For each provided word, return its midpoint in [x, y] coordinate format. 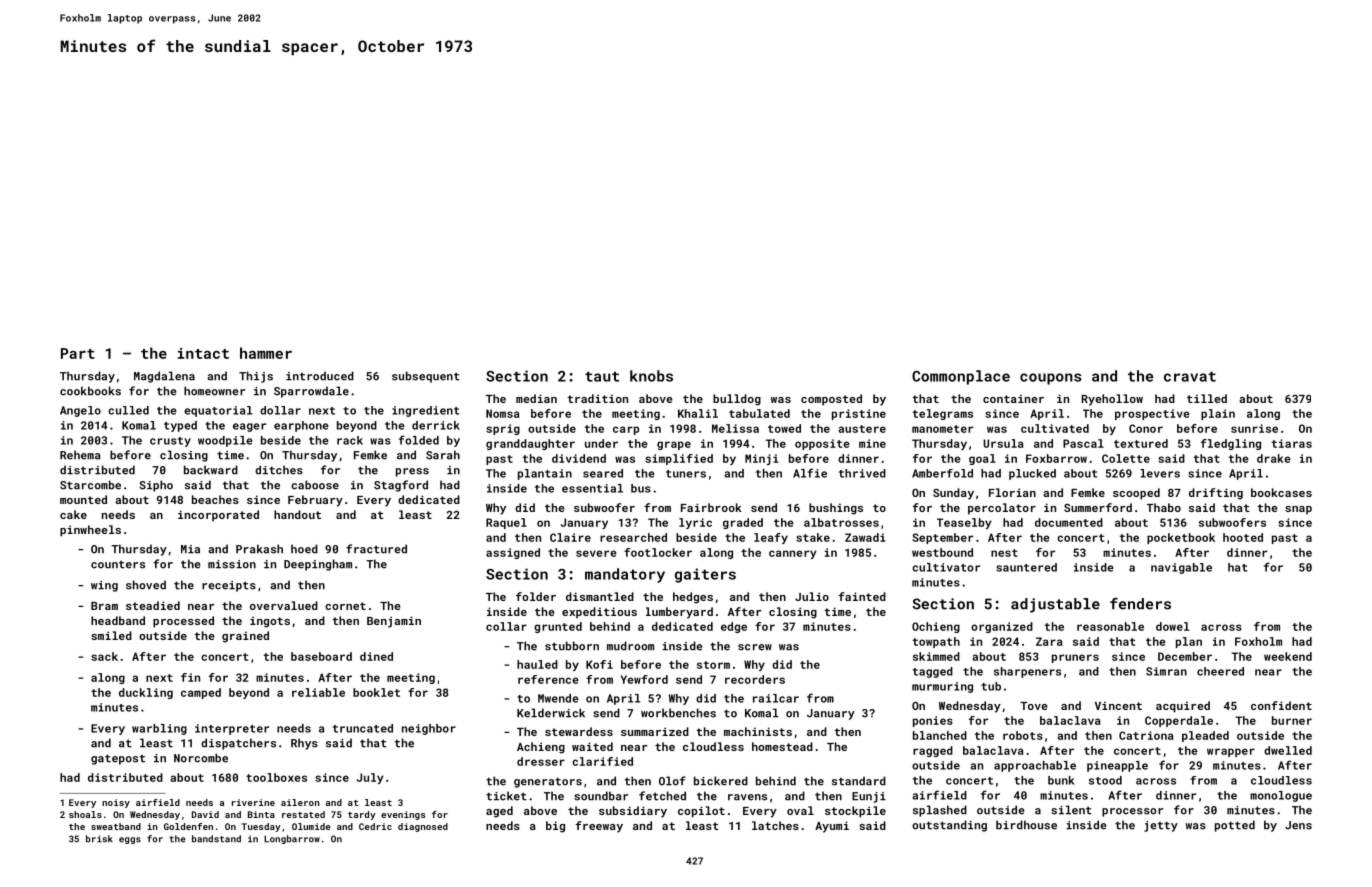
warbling [159, 729]
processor [1132, 812]
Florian [1012, 492]
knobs [651, 376]
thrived [862, 473]
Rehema [80, 455]
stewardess [579, 731]
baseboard [321, 656]
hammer [266, 353]
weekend [1288, 656]
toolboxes [276, 777]
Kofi [599, 664]
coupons [1051, 379]
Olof [672, 781]
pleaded [1205, 736]
